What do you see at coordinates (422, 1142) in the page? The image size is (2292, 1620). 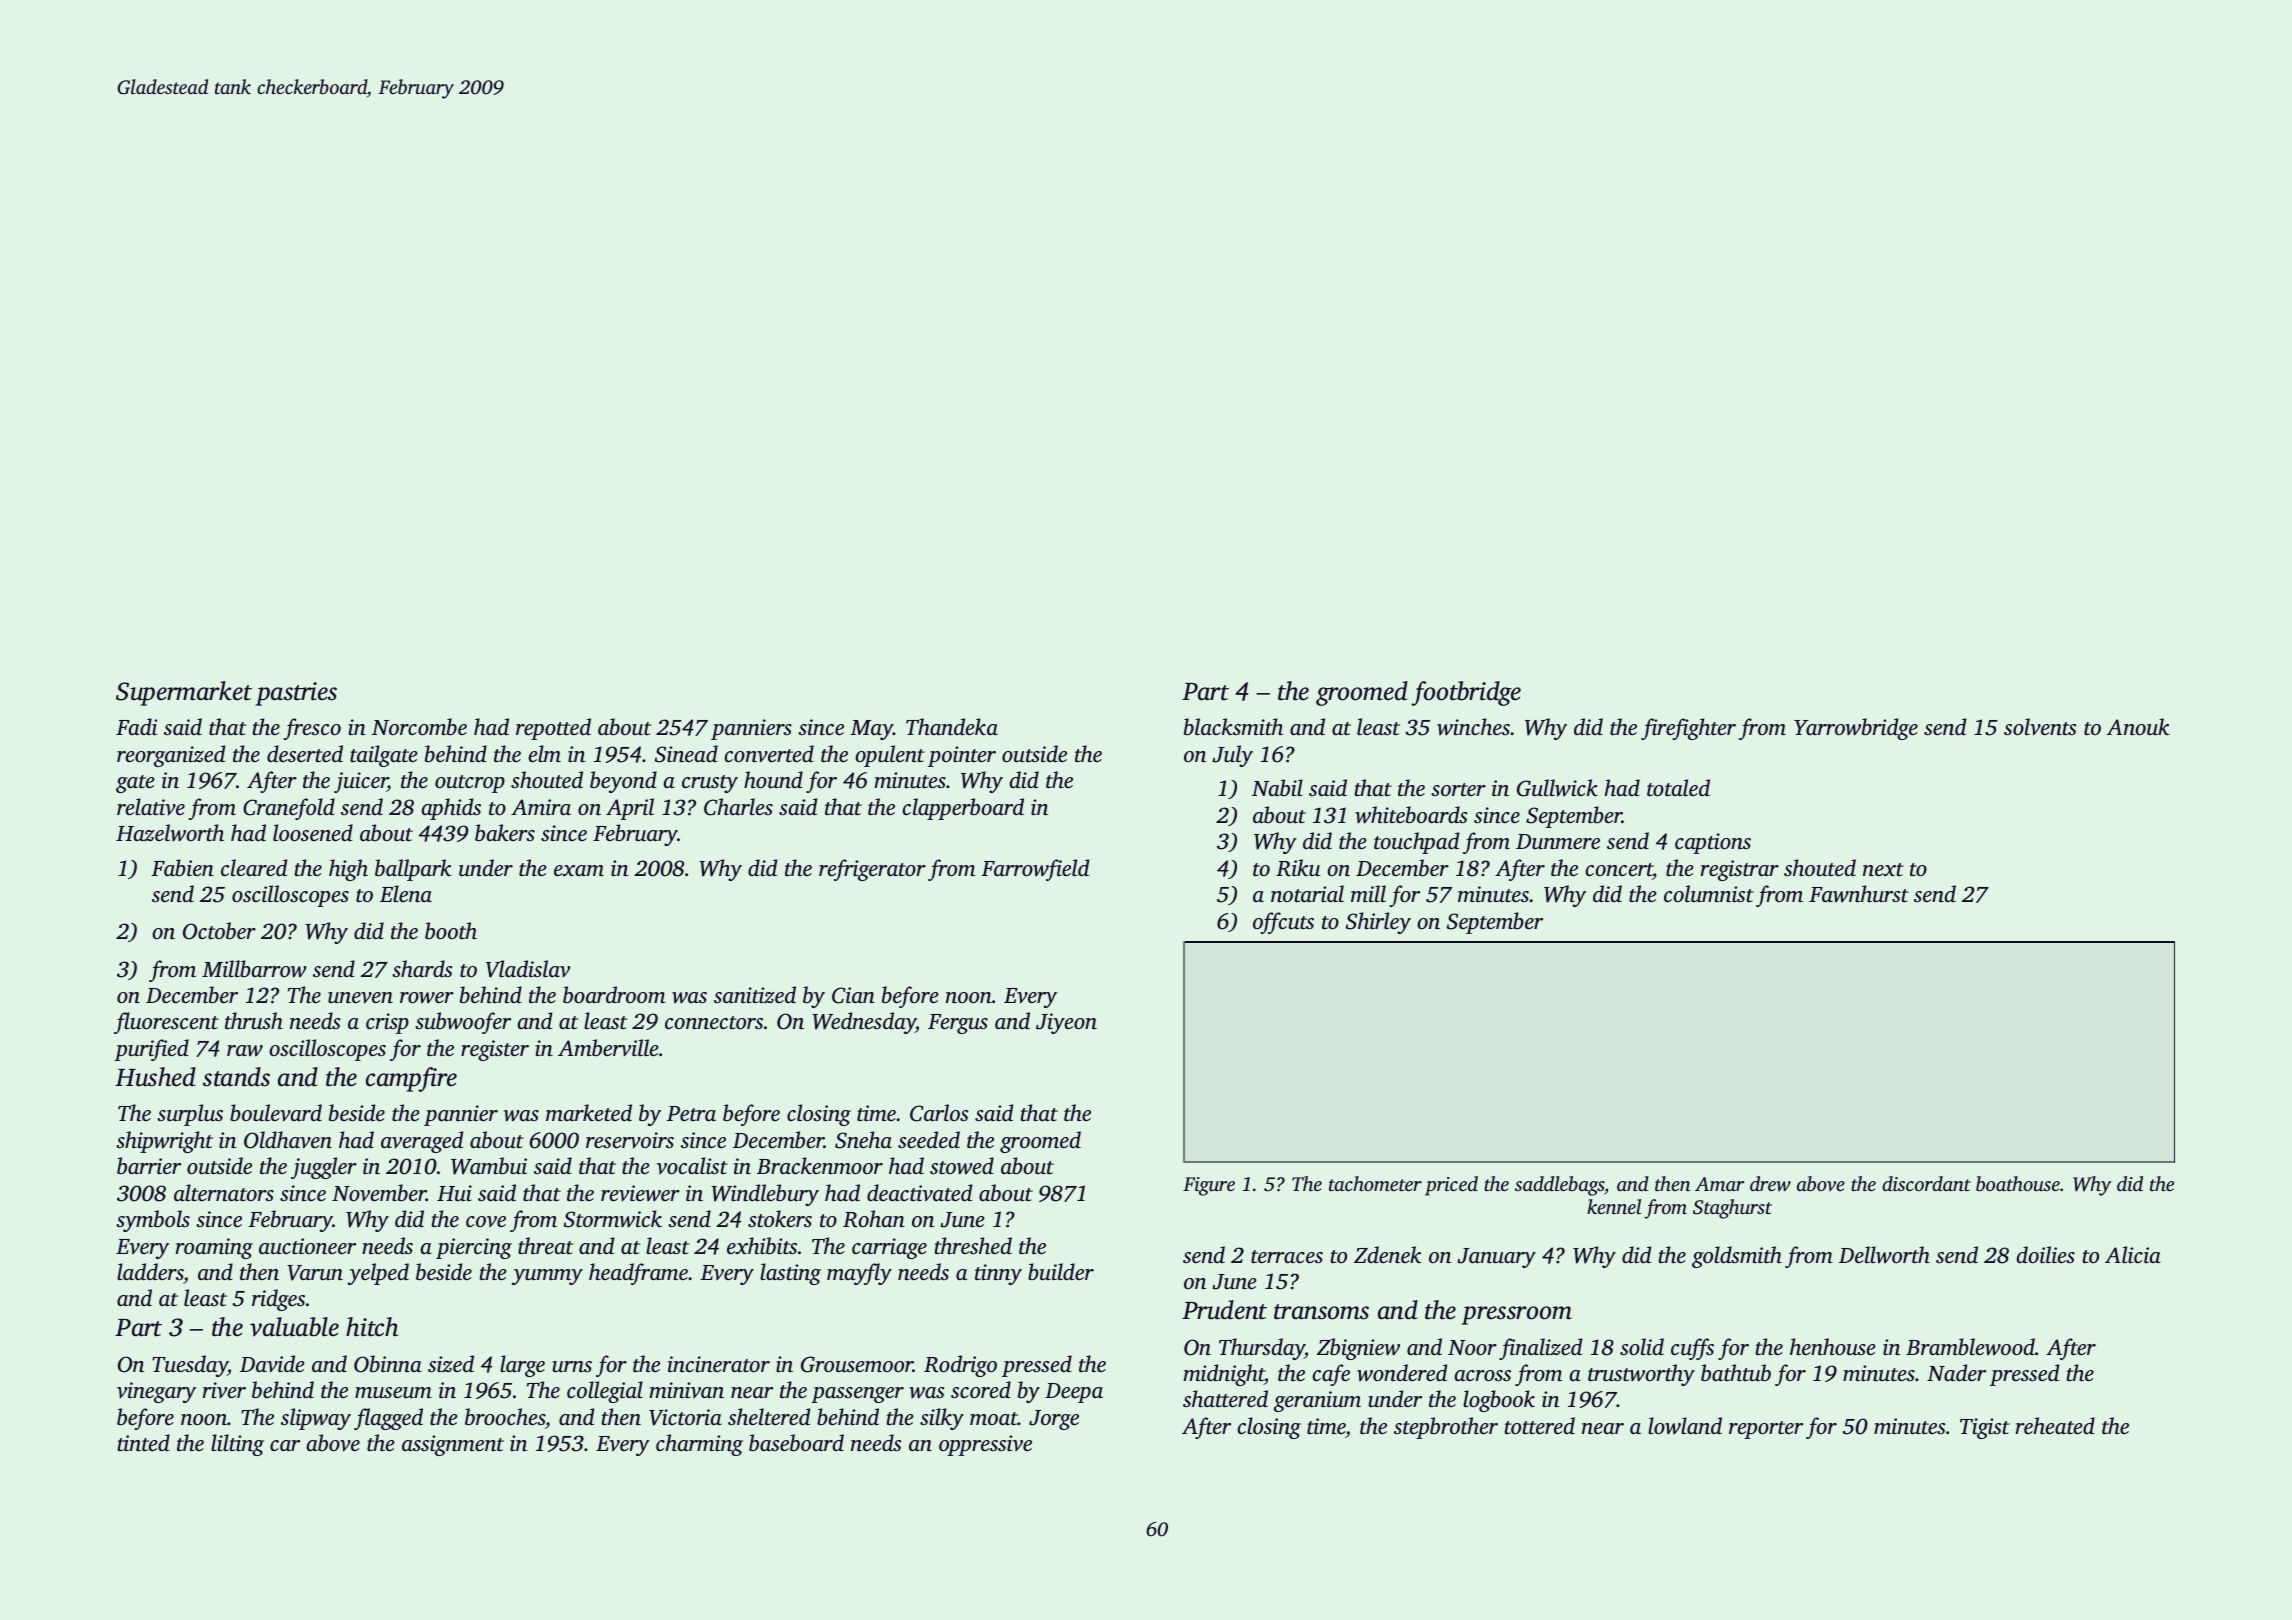 I see `averaged` at bounding box center [422, 1142].
